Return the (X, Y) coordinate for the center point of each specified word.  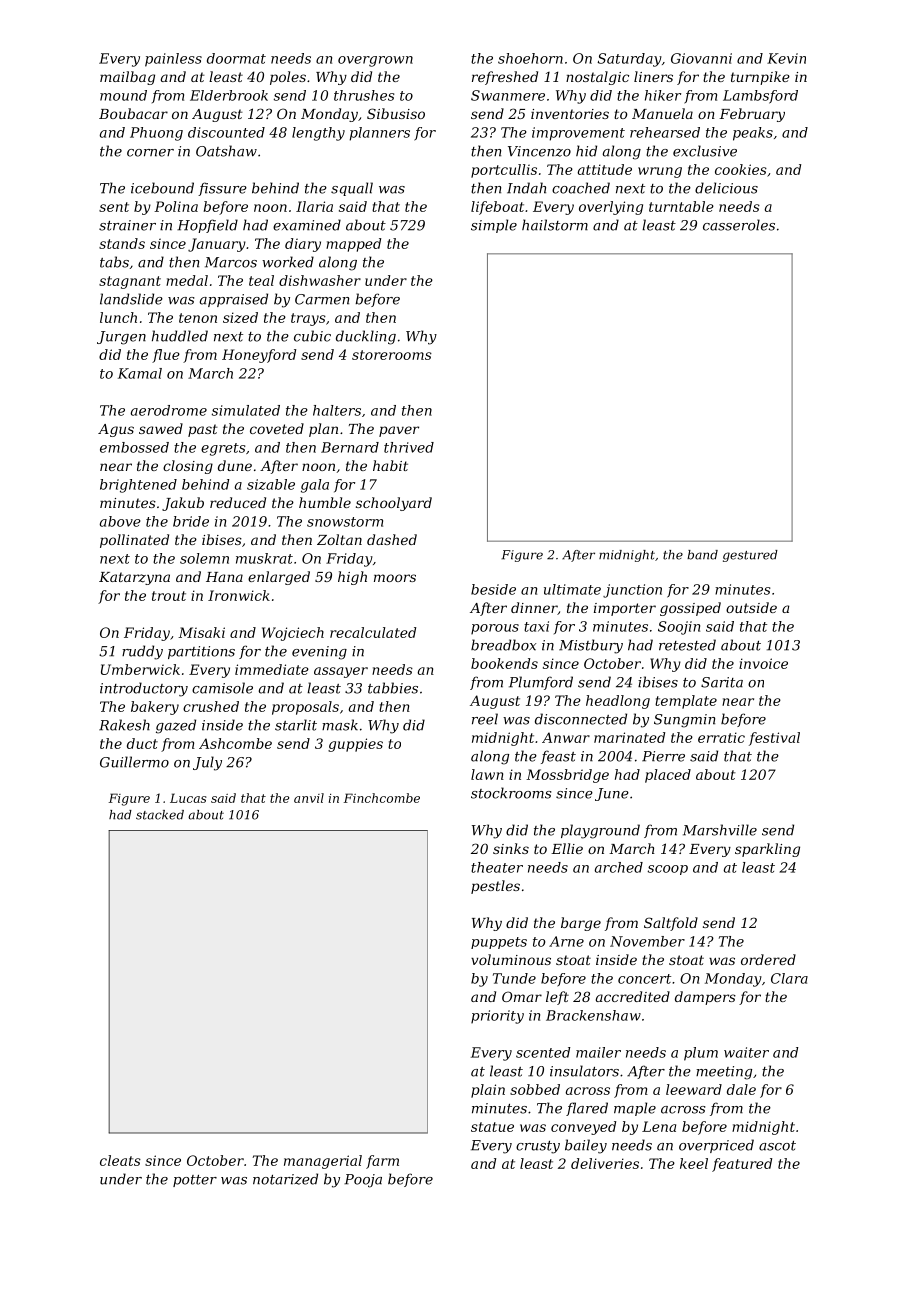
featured (742, 1165)
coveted (277, 428)
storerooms (392, 355)
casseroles (739, 225)
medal (187, 280)
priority (497, 1017)
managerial (323, 1162)
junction (632, 591)
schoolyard (394, 504)
